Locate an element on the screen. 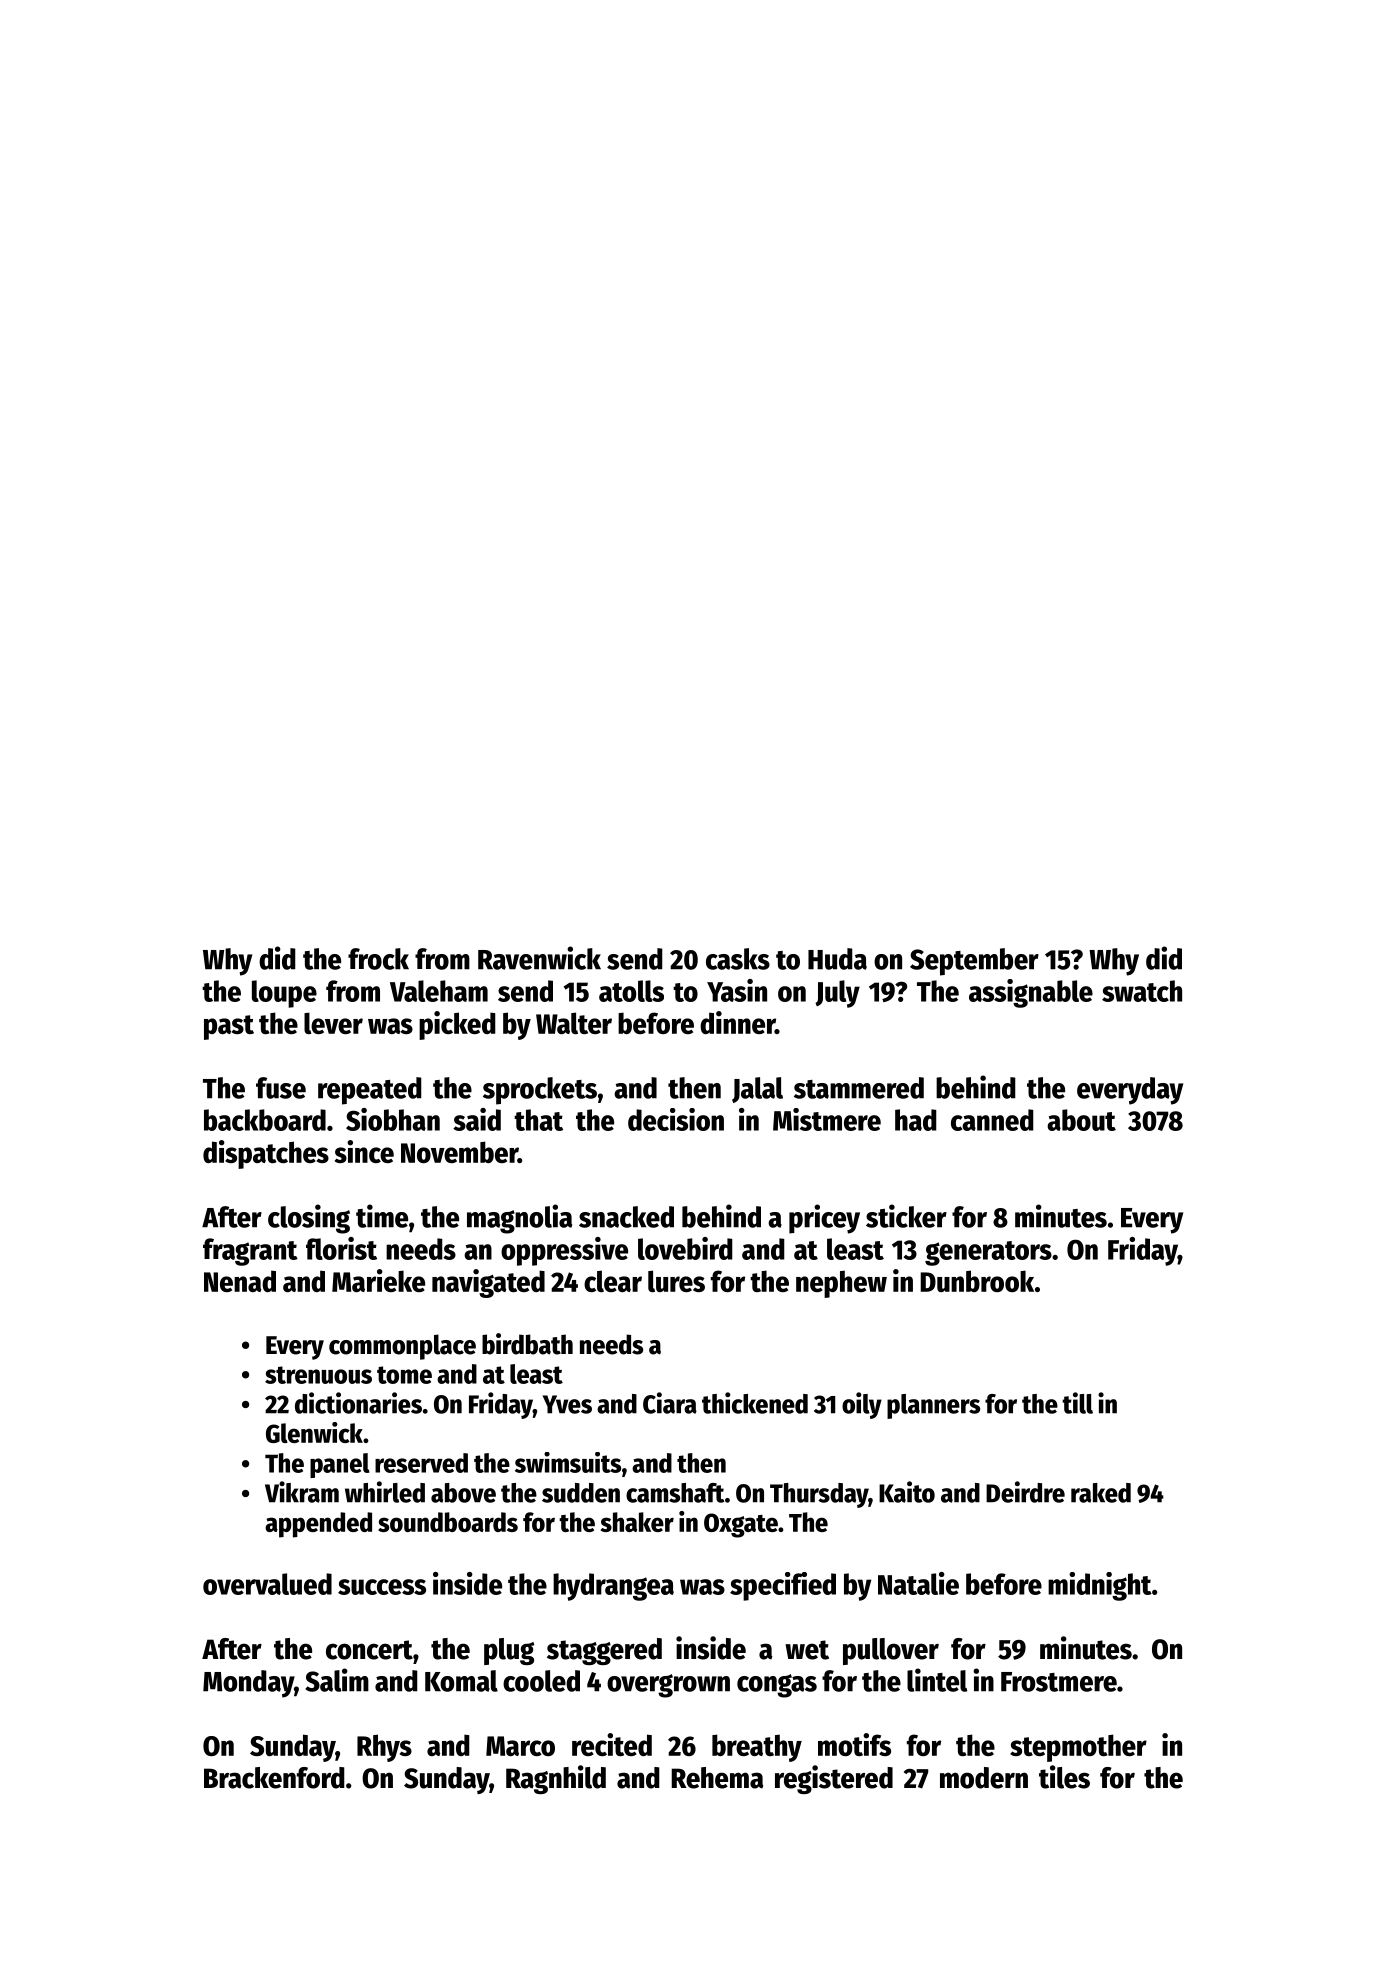 This screenshot has width=1386, height=1969. pricey is located at coordinates (824, 1219).
